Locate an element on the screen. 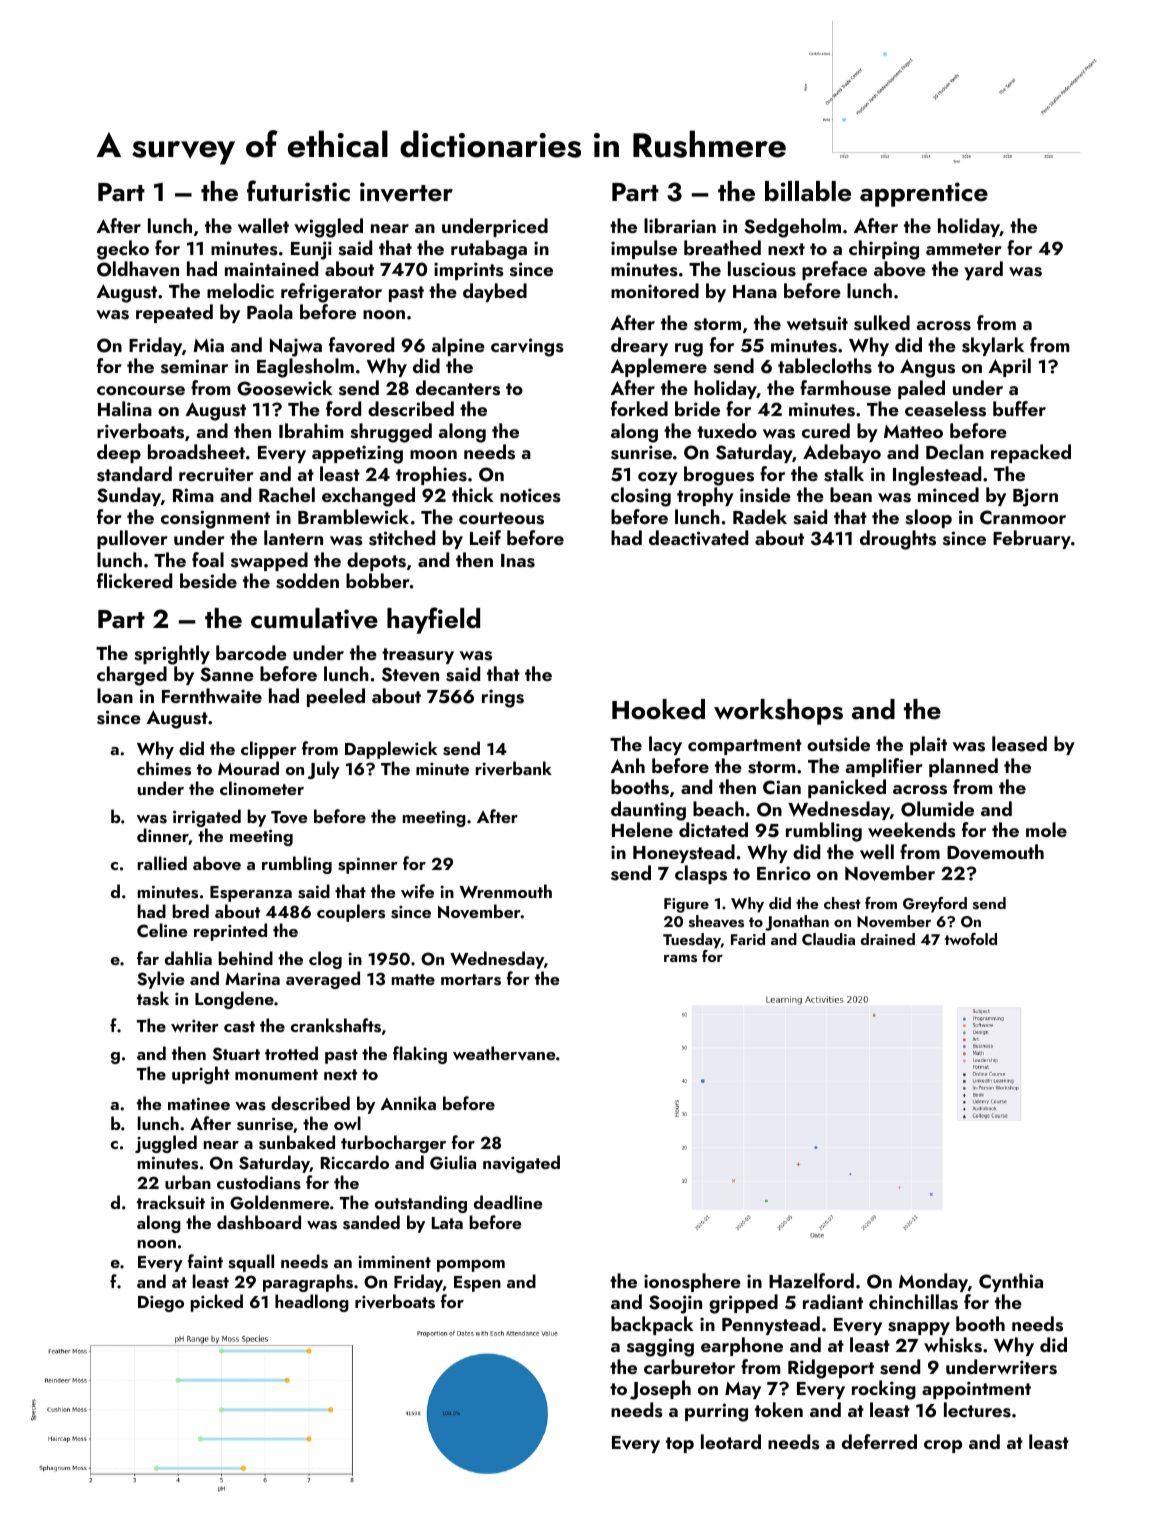  twofold is located at coordinates (971, 939).
